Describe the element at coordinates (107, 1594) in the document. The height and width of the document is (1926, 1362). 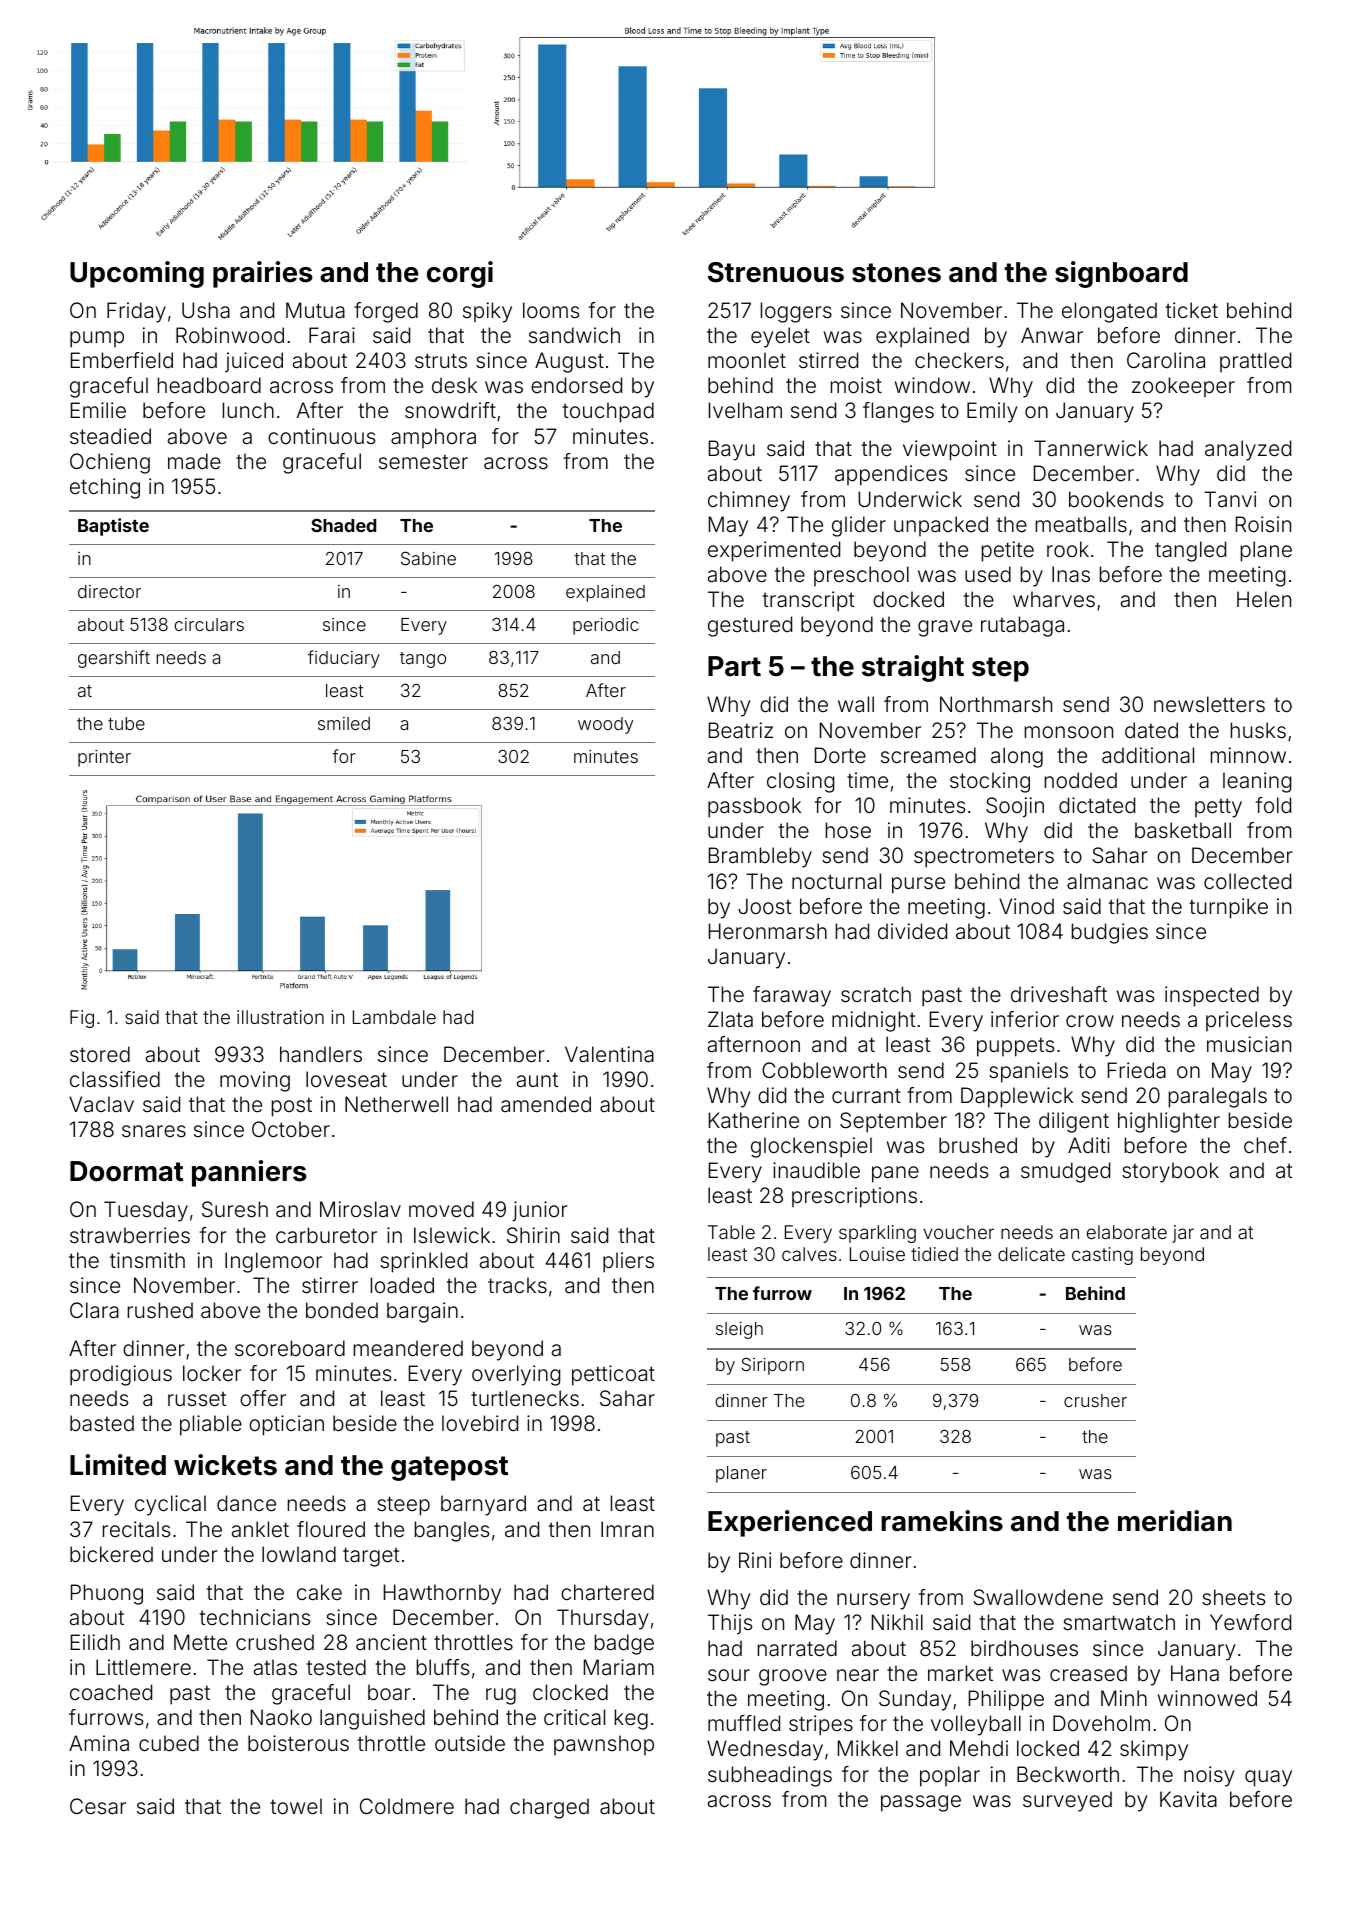
I see `Phuong` at that location.
